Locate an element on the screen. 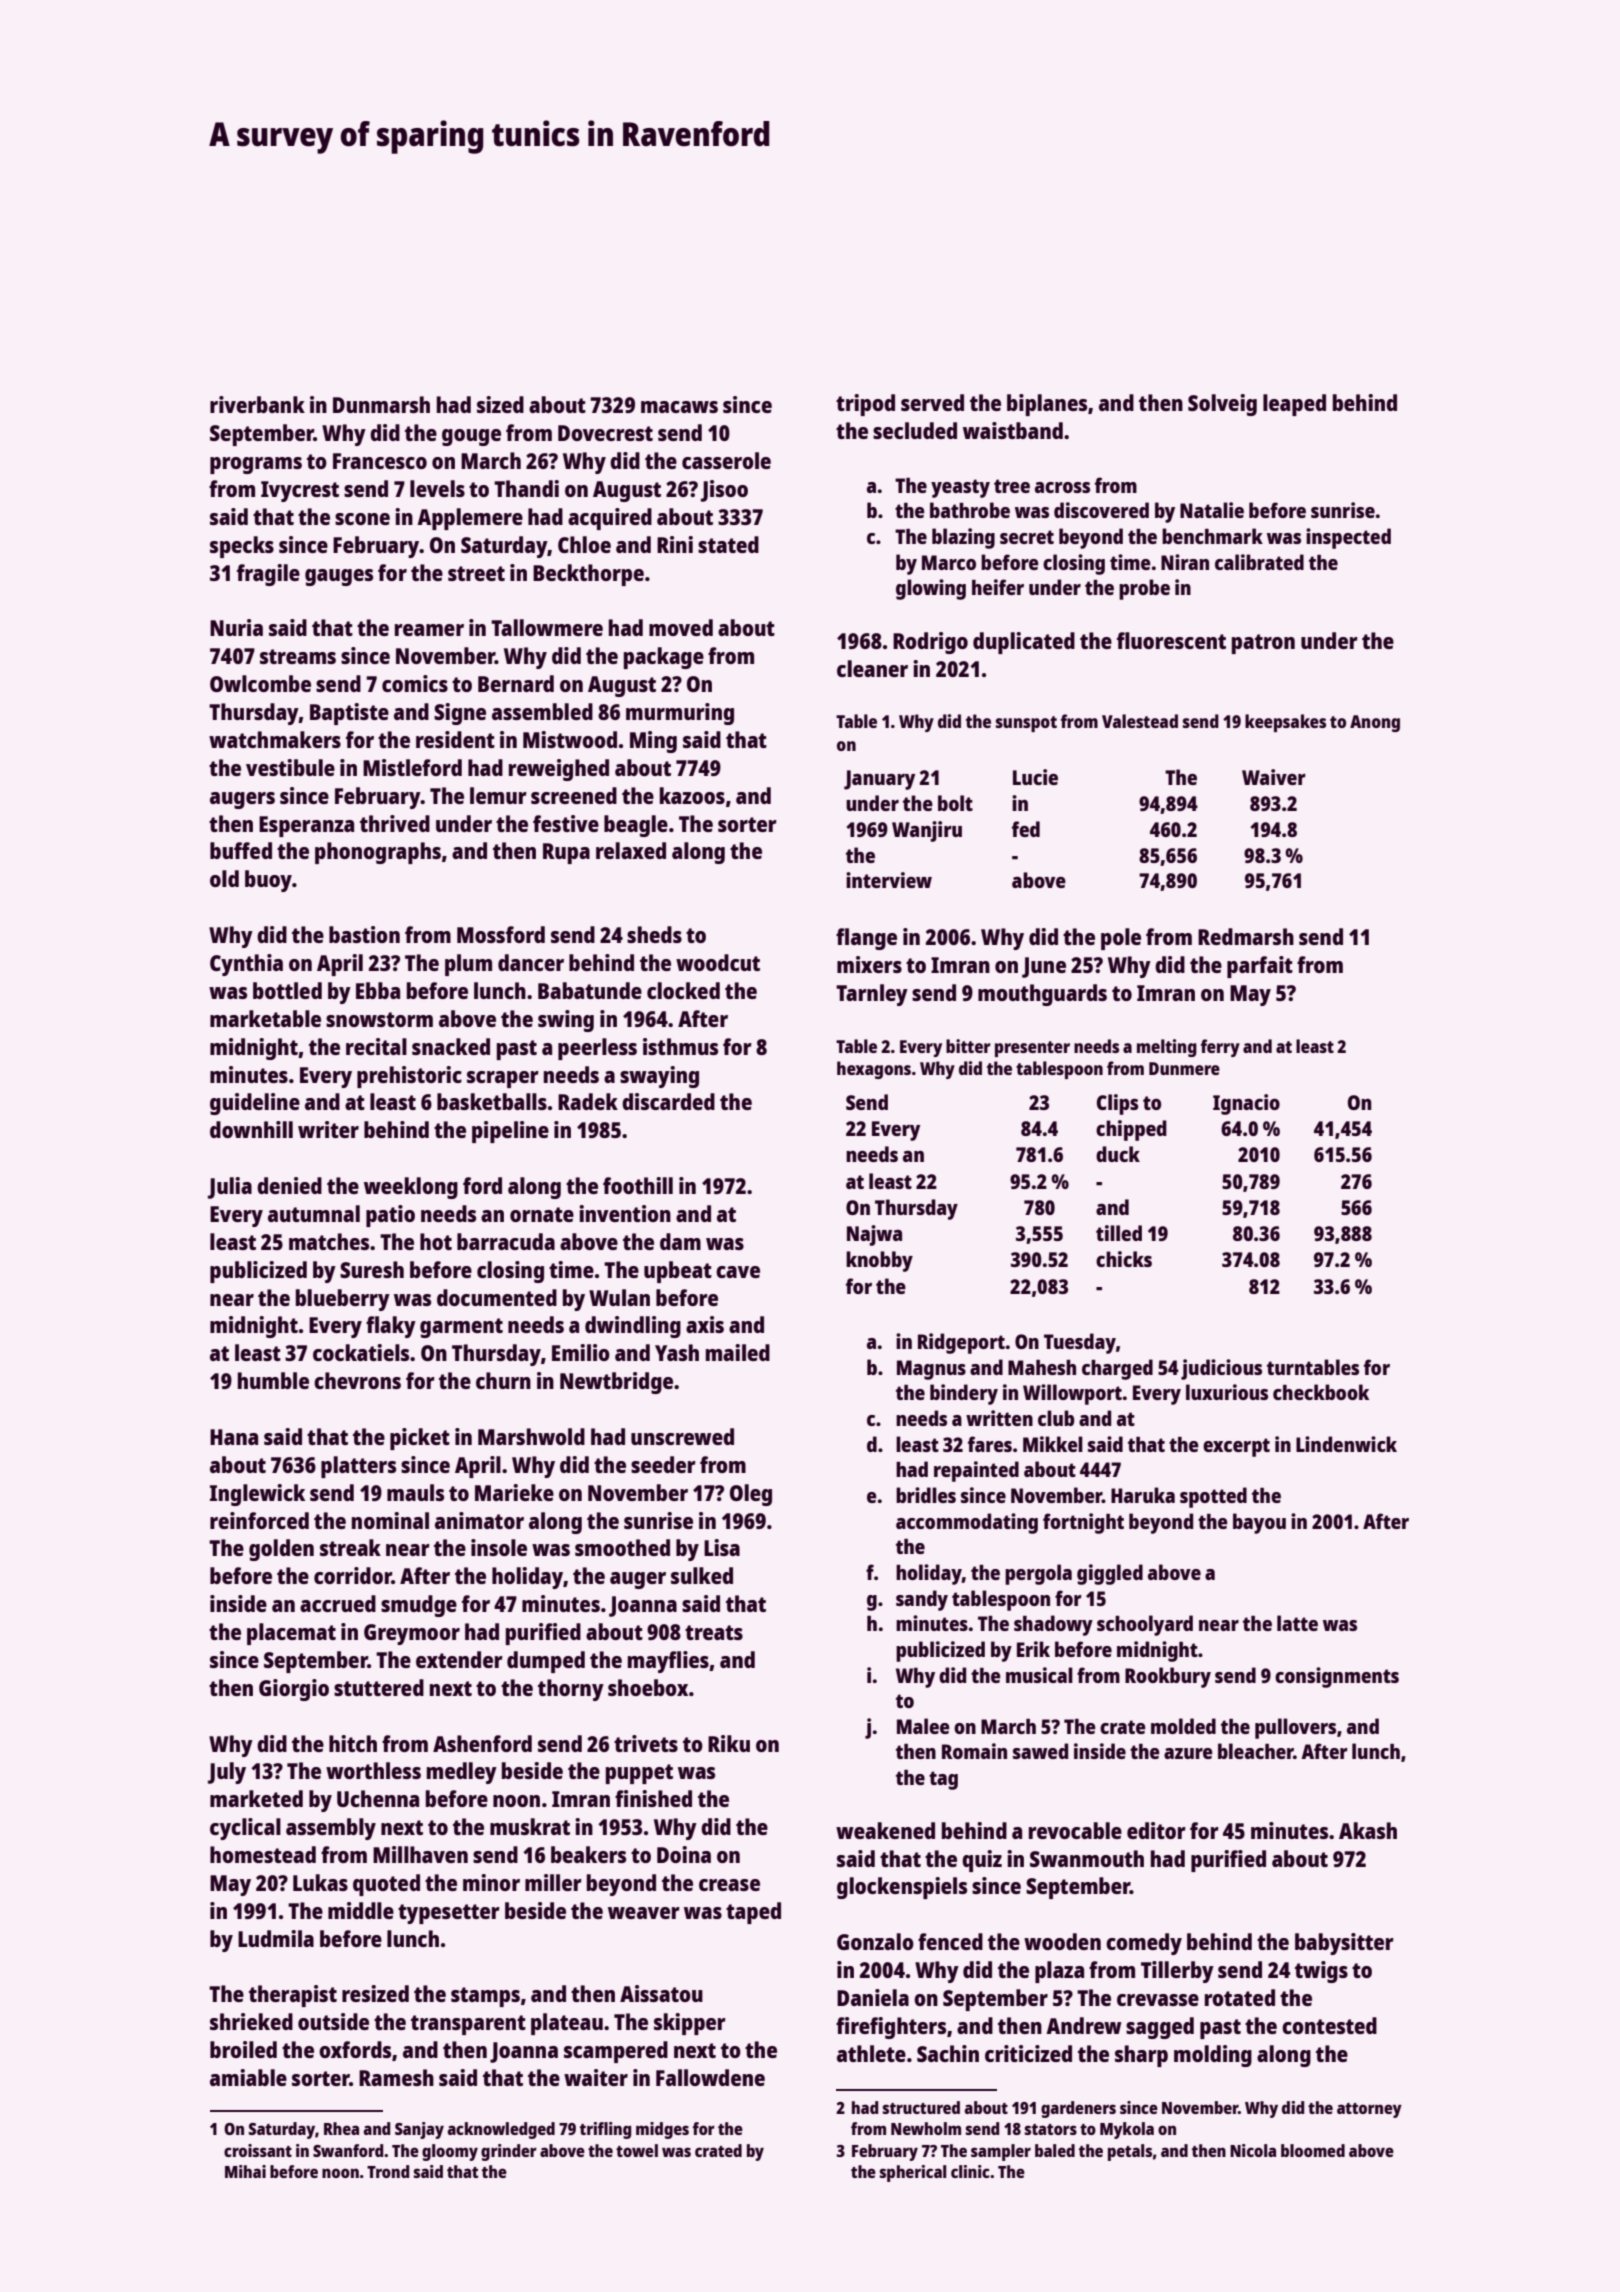 This screenshot has height=2292, width=1620. Giorgio is located at coordinates (294, 1690).
